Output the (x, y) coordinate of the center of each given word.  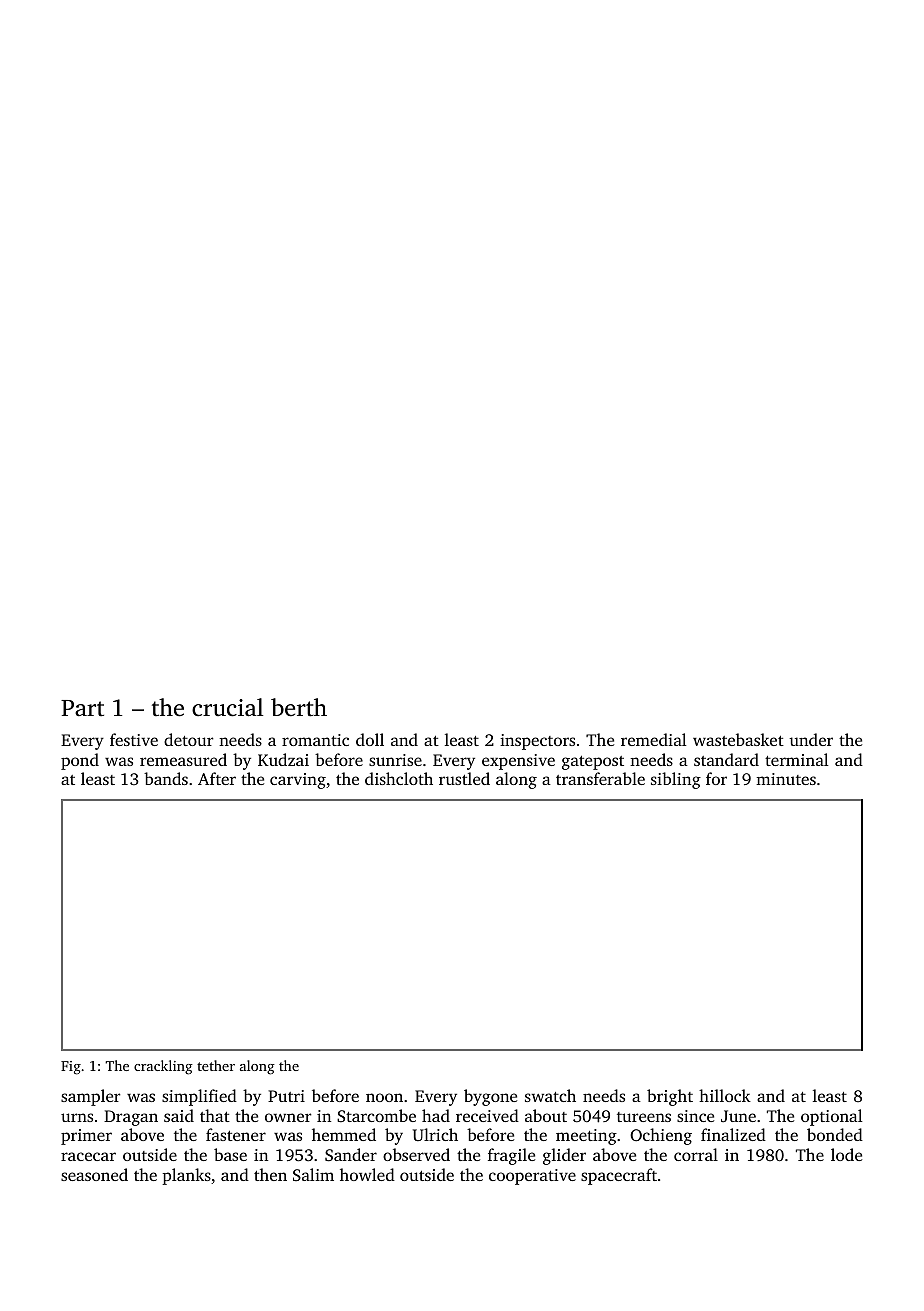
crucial (227, 707)
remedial (653, 739)
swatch (550, 1095)
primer (86, 1137)
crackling (163, 1067)
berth (299, 707)
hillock (725, 1095)
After (217, 778)
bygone (490, 1097)
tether (216, 1065)
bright (670, 1097)
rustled (464, 778)
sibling (676, 780)
